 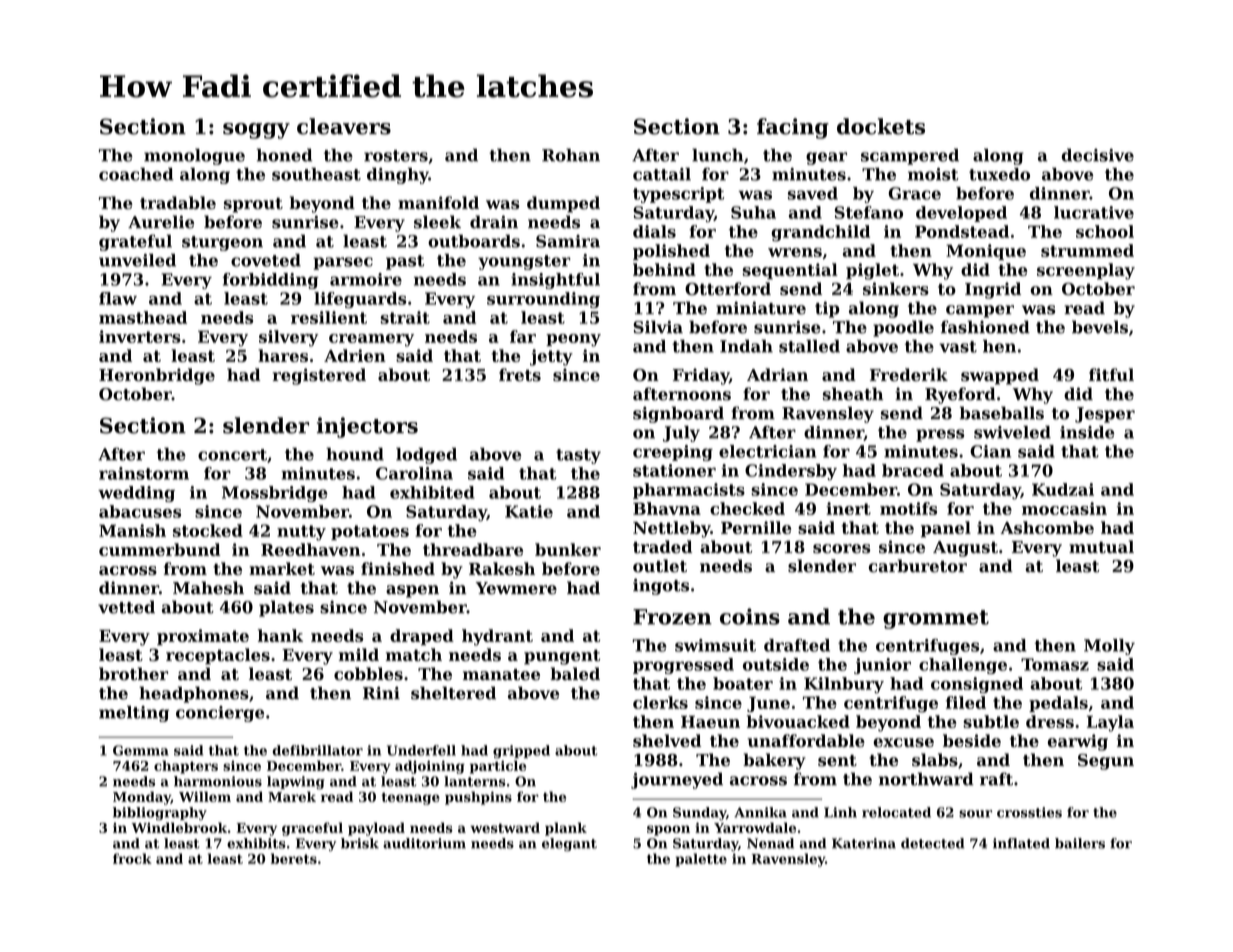 What do you see at coordinates (1100, 327) in the screenshot?
I see `bevels` at bounding box center [1100, 327].
